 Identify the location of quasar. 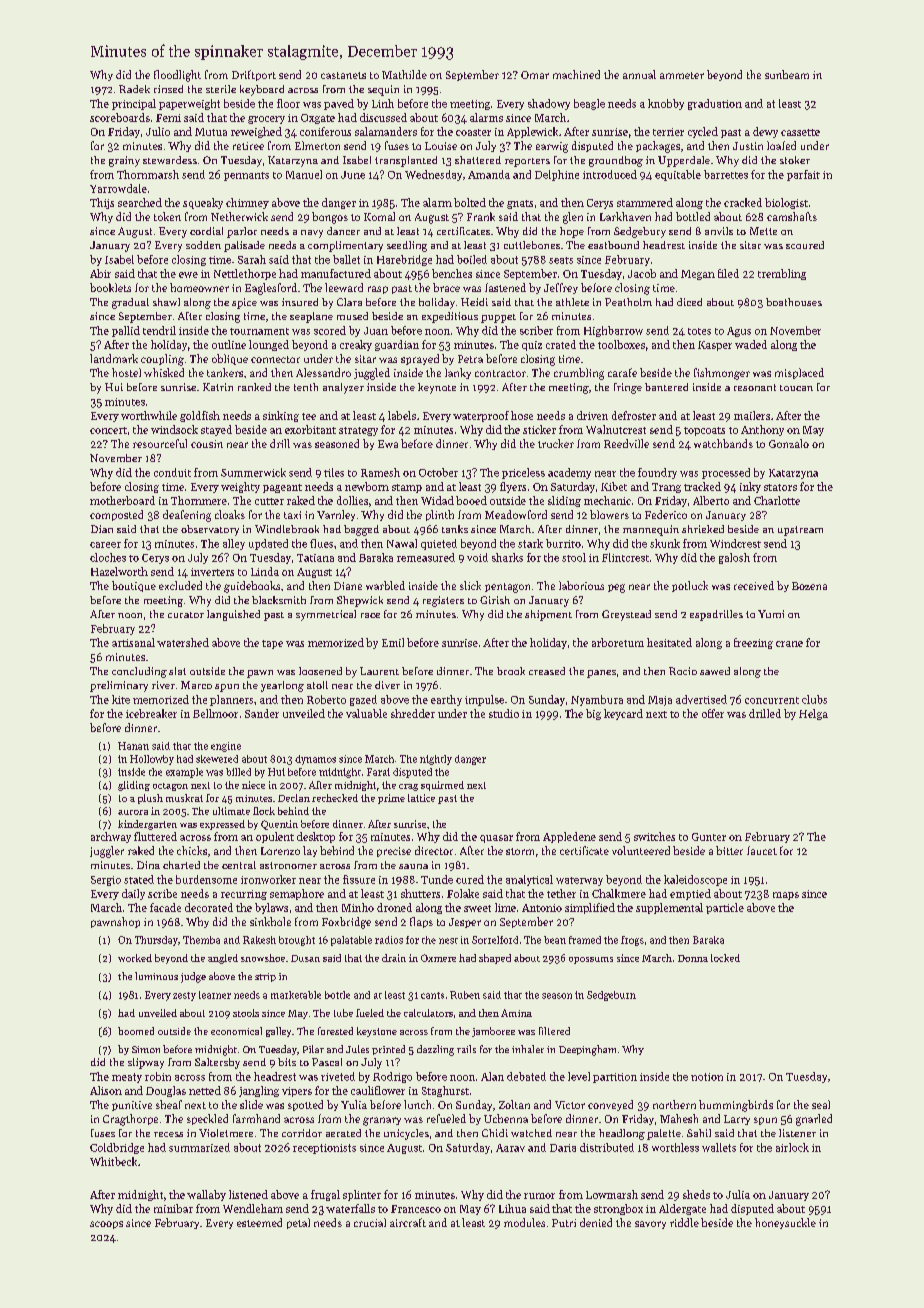
(496, 839).
